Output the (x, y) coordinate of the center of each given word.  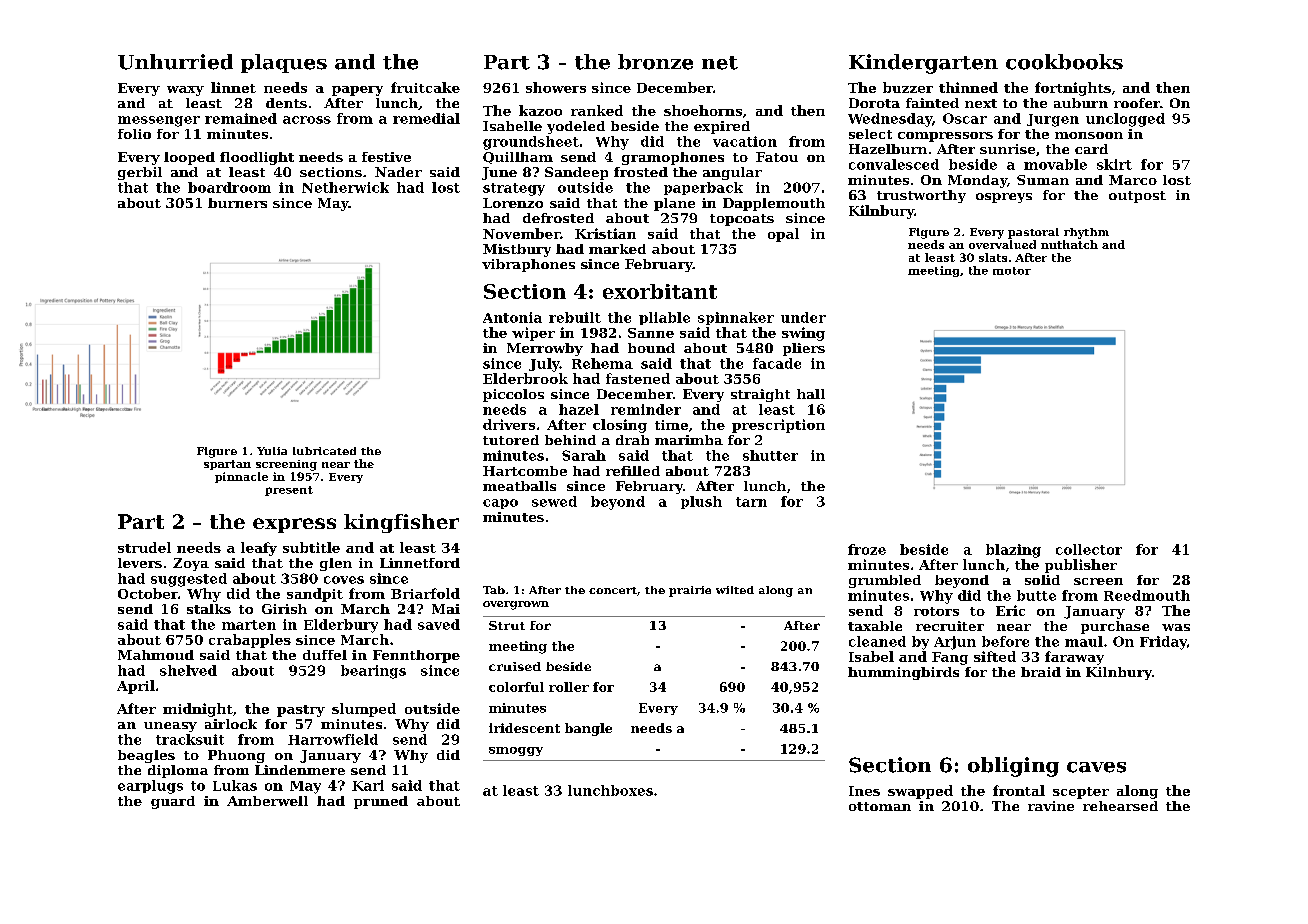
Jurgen (1053, 120)
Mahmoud (156, 655)
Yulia (272, 451)
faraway (1074, 658)
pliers (804, 349)
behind (570, 440)
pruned (381, 802)
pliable (664, 318)
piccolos (513, 395)
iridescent (524, 728)
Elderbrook (525, 378)
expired (722, 127)
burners (237, 203)
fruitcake (425, 87)
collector (1089, 549)
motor (1012, 271)
